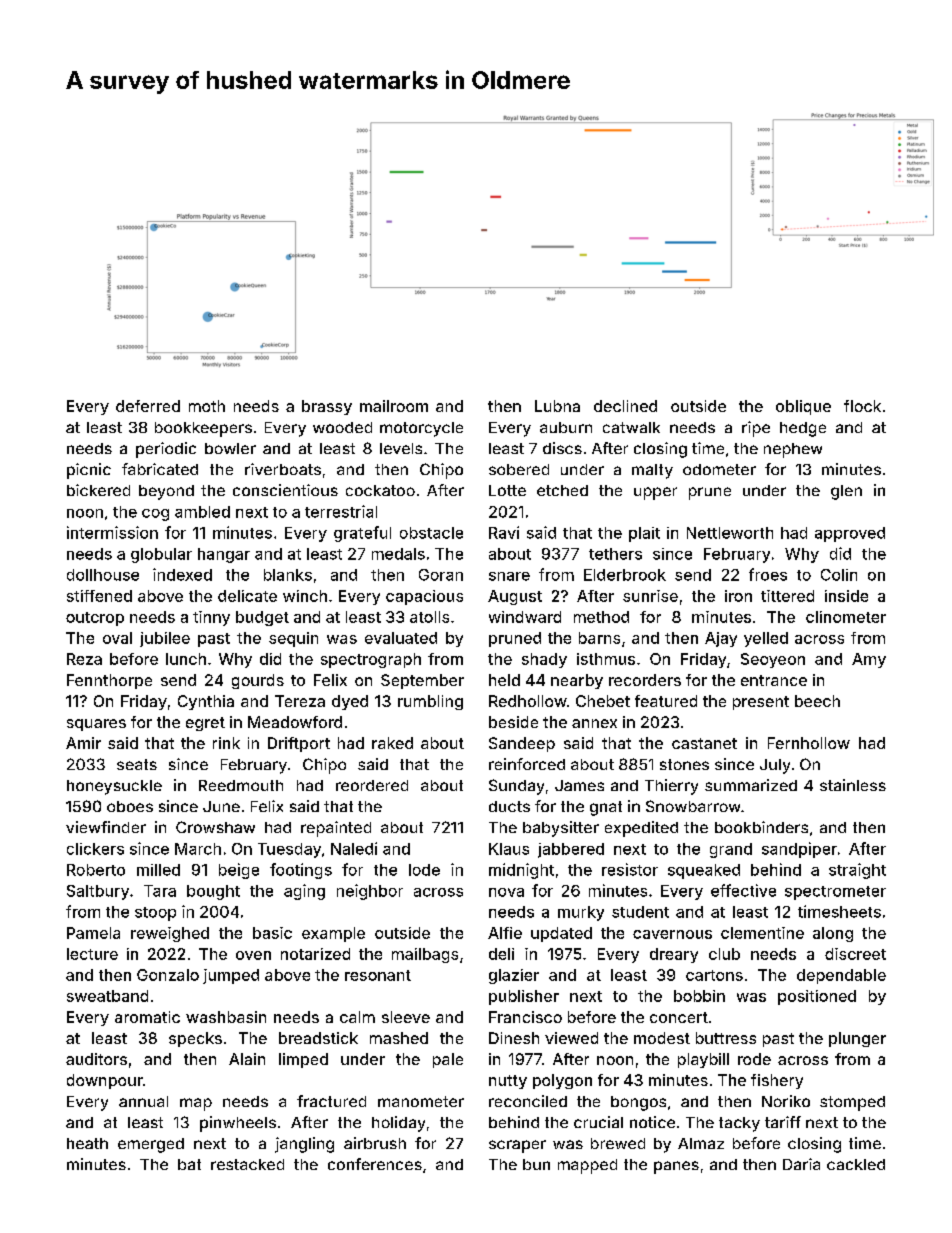 Image resolution: width=952 pixels, height=1233 pixels. I want to click on cackled, so click(856, 1164).
